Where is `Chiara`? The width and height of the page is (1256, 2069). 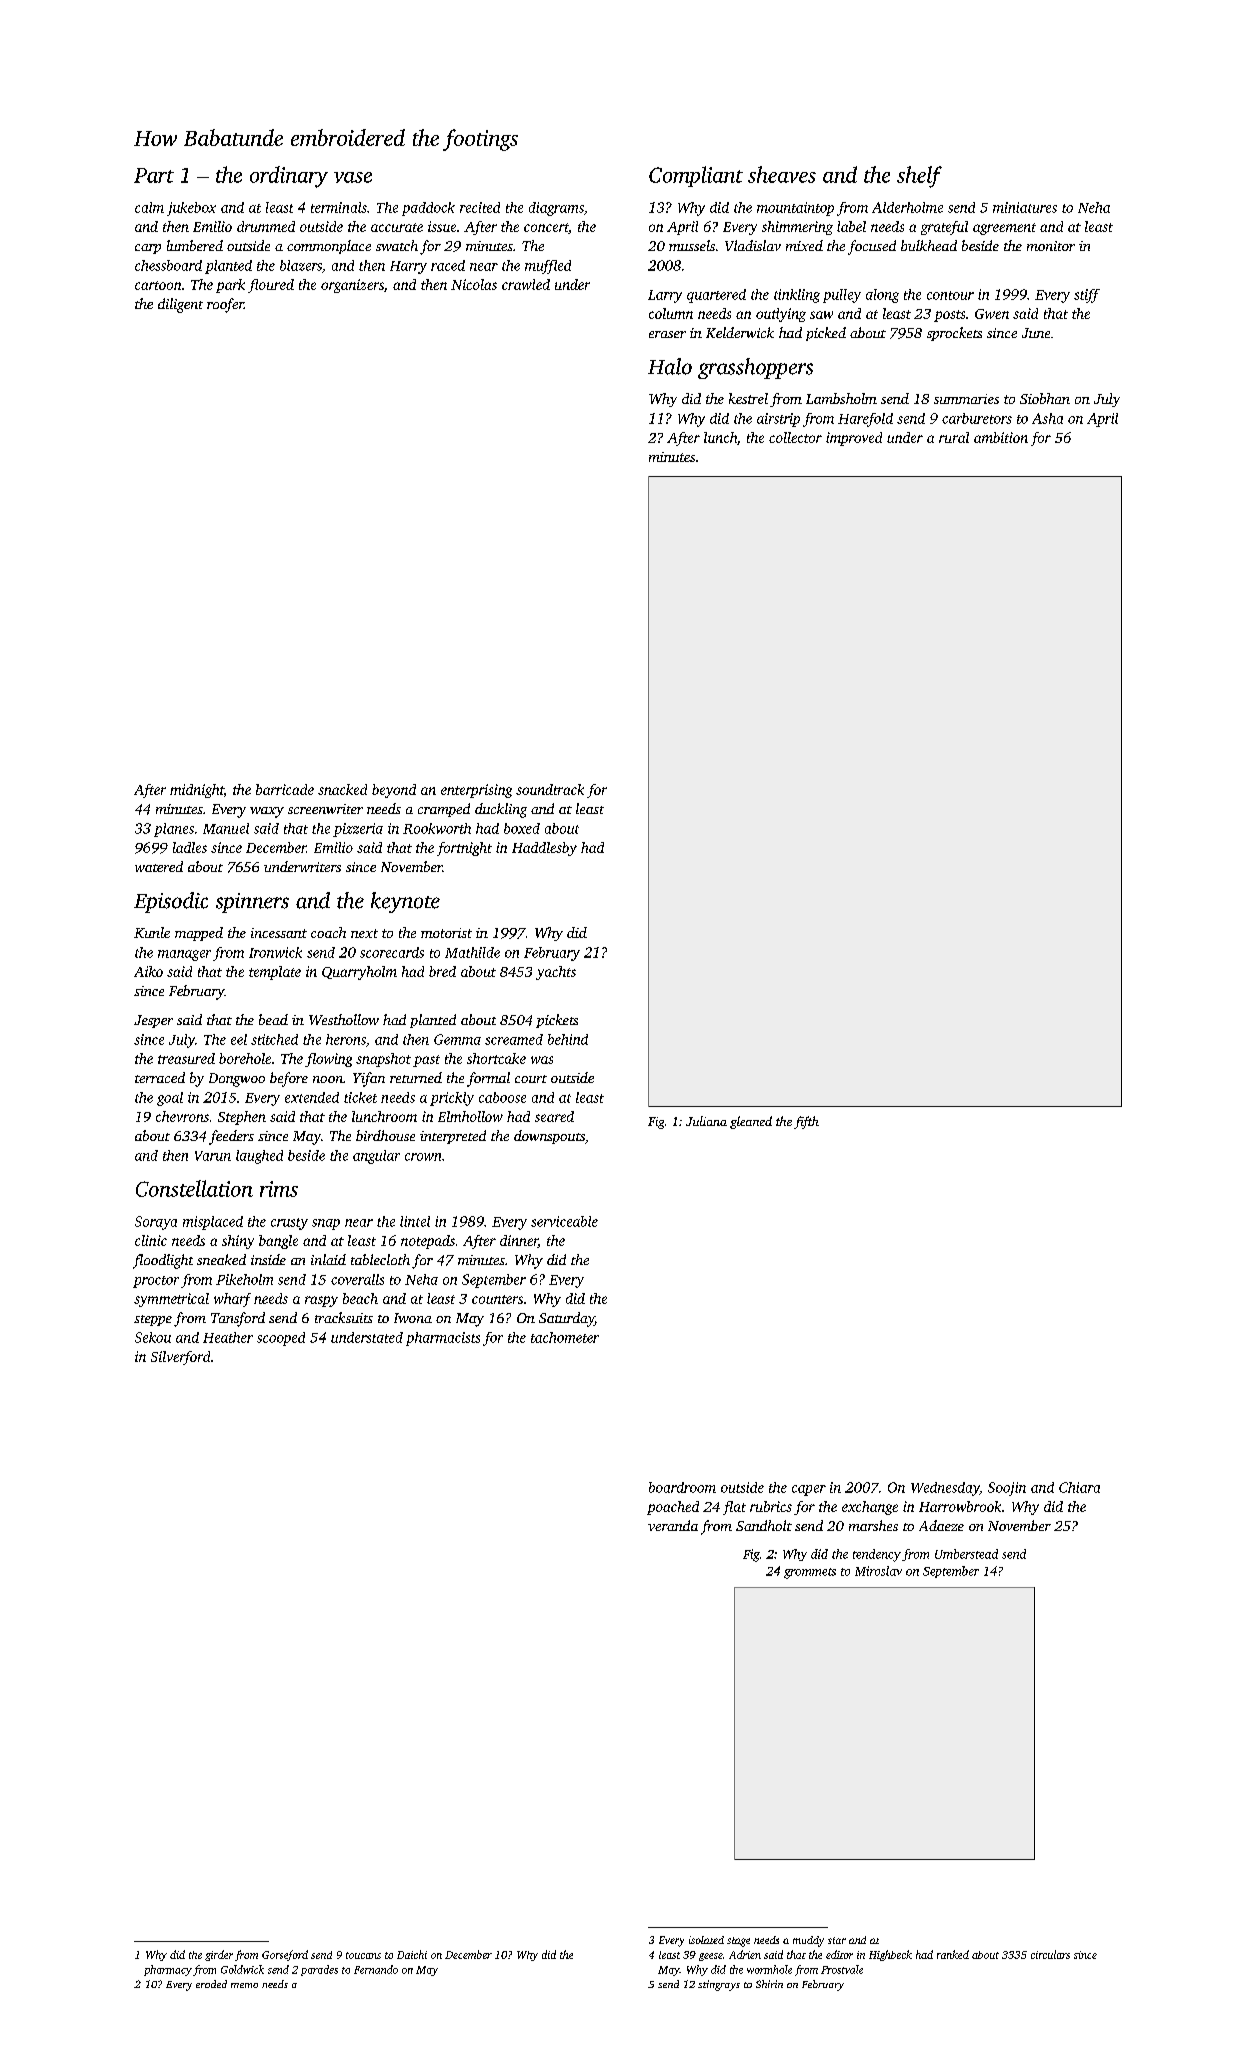 Chiara is located at coordinates (1079, 1487).
